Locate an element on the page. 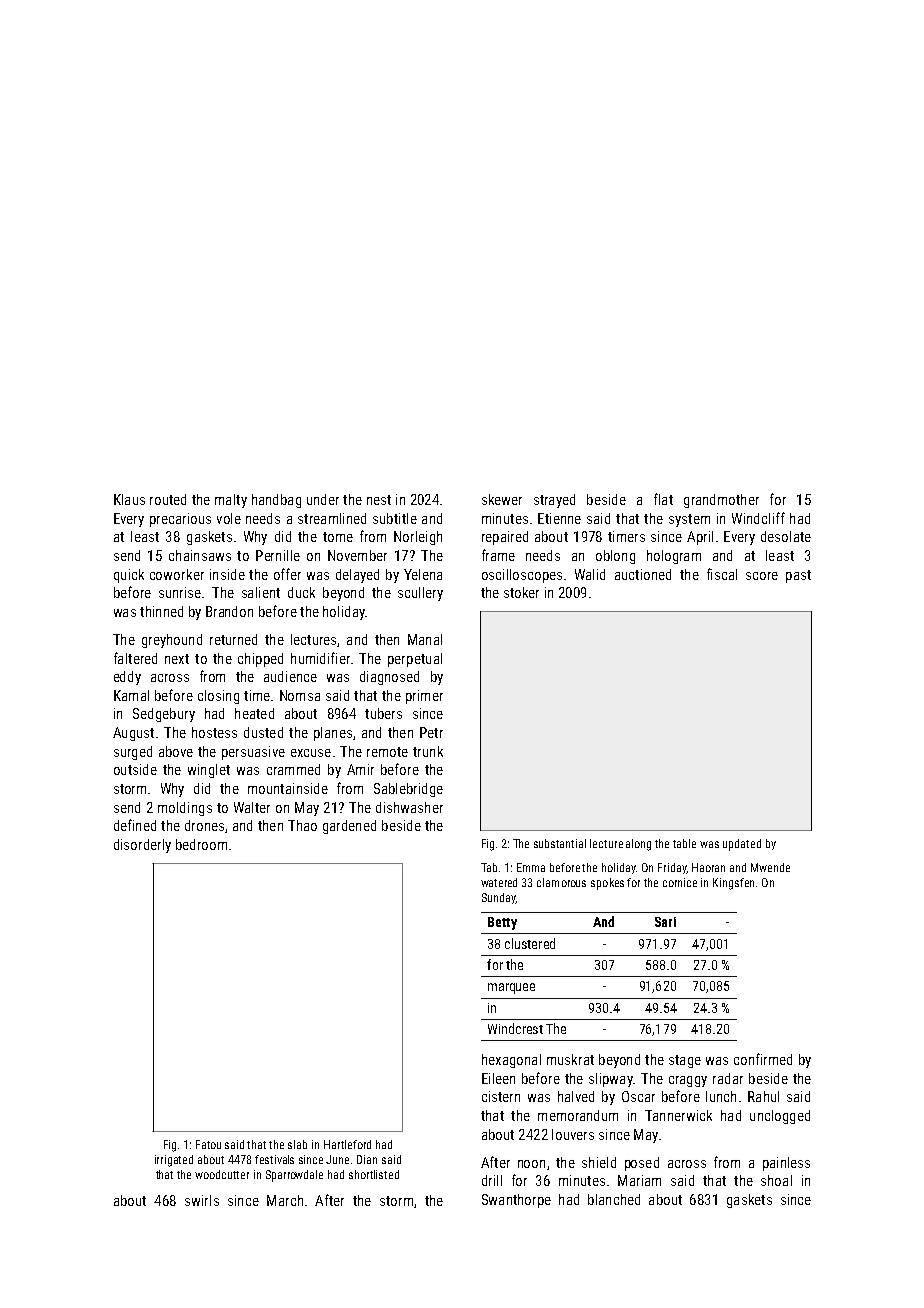 Image resolution: width=924 pixels, height=1308 pixels. Swanthorpe is located at coordinates (516, 1201).
